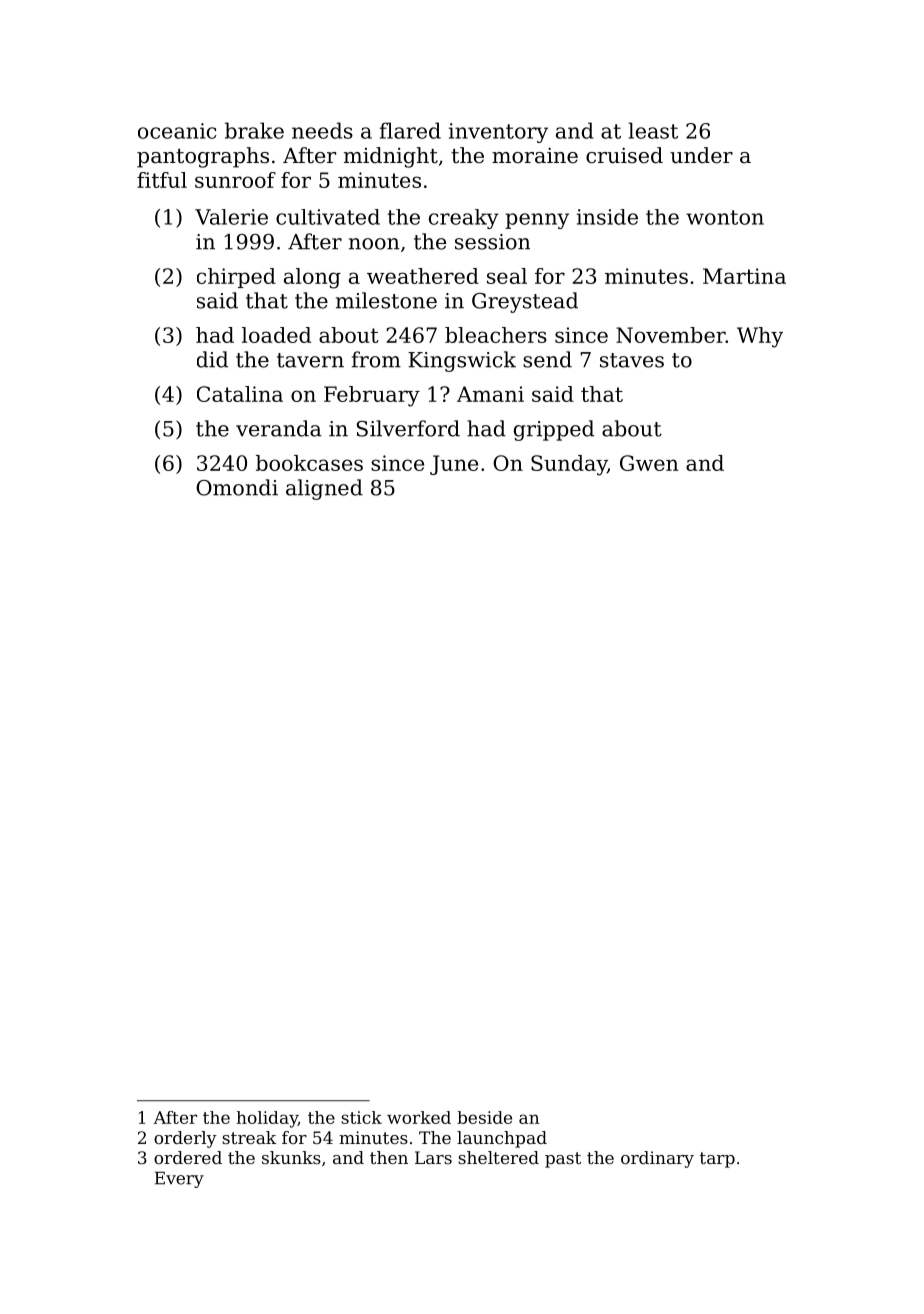  I want to click on beside, so click(484, 1117).
